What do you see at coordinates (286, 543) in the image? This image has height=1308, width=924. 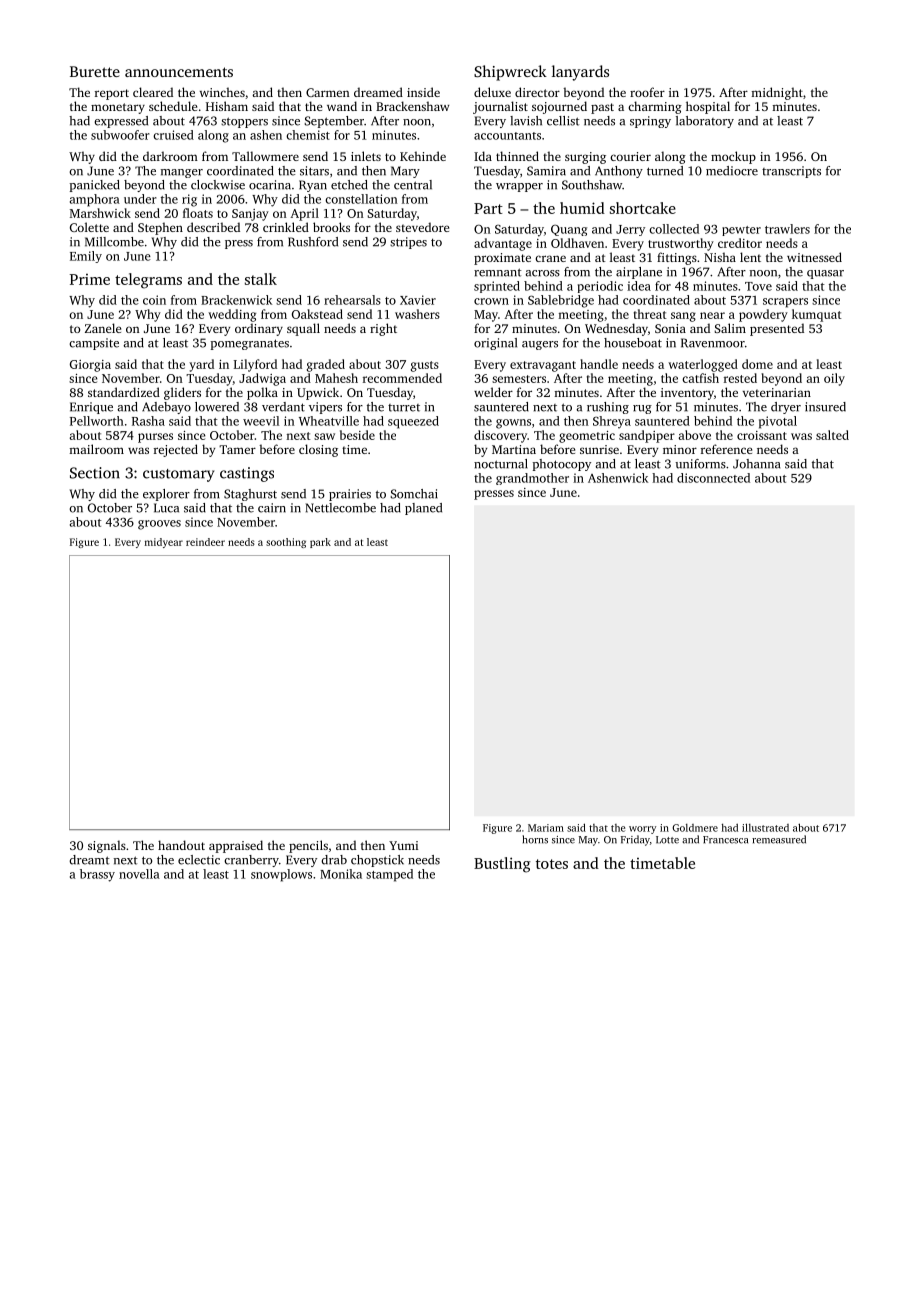 I see `soothing` at bounding box center [286, 543].
